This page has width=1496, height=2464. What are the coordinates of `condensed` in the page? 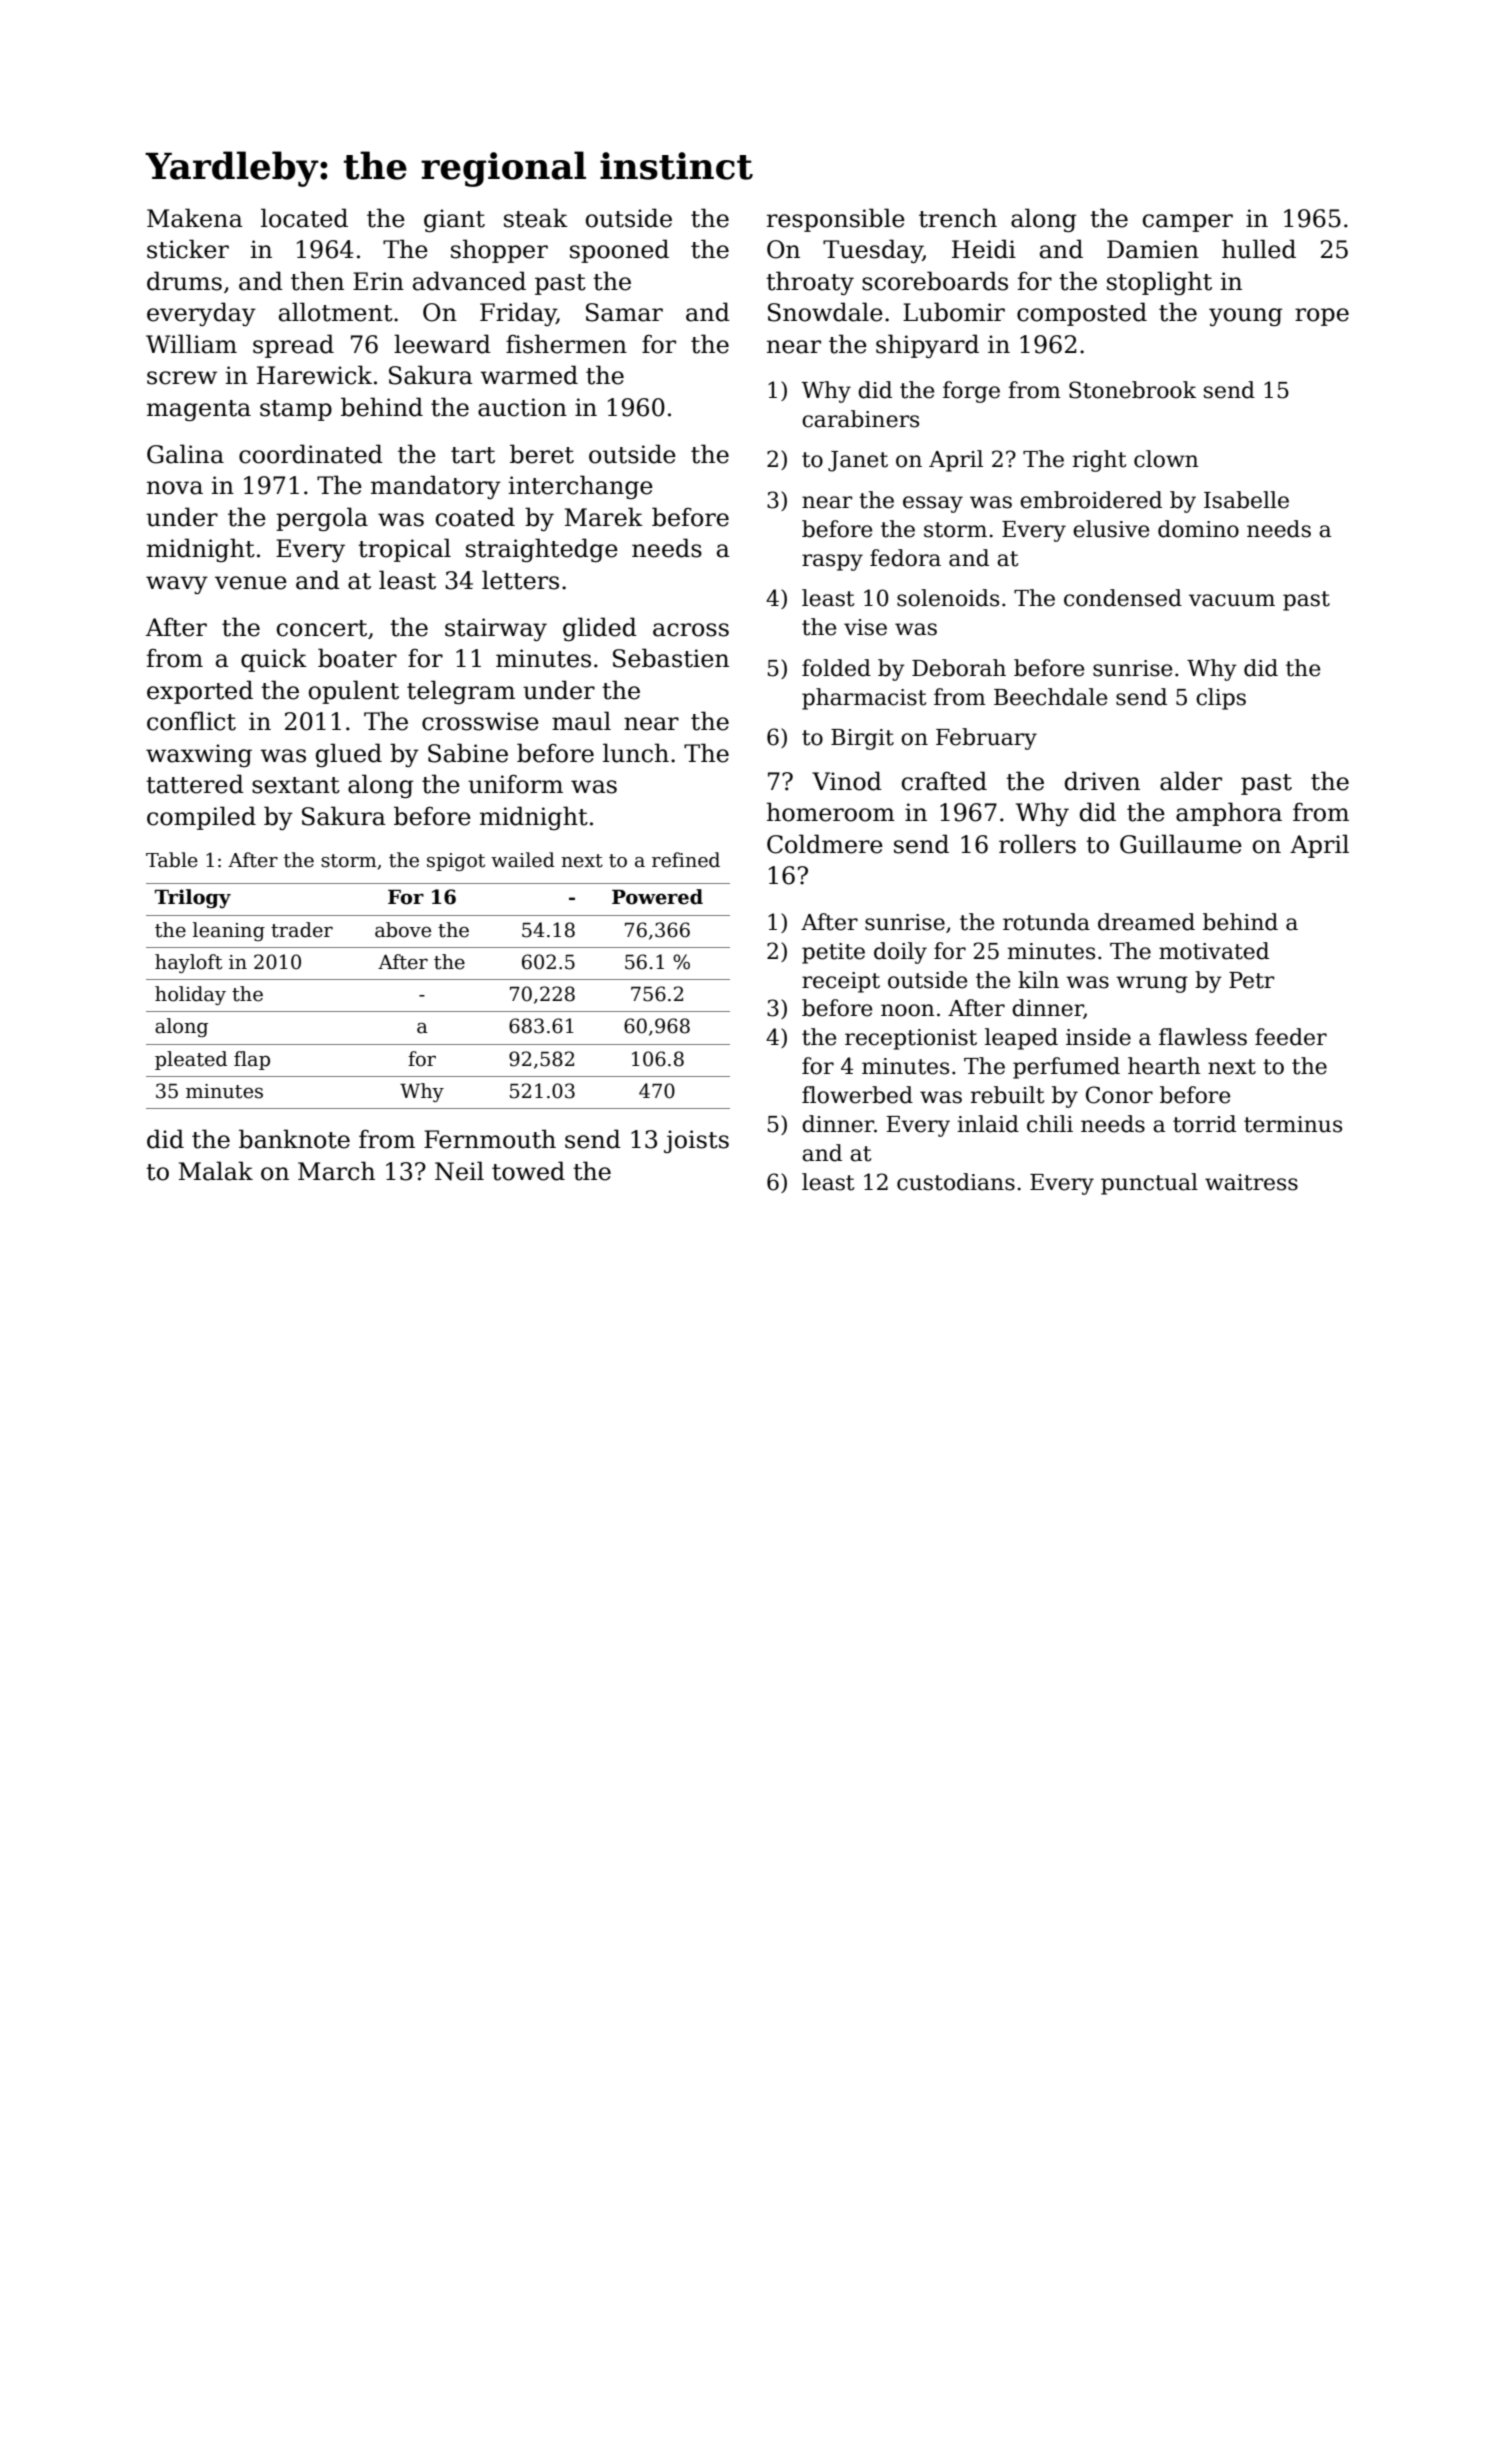 It's located at (1123, 598).
